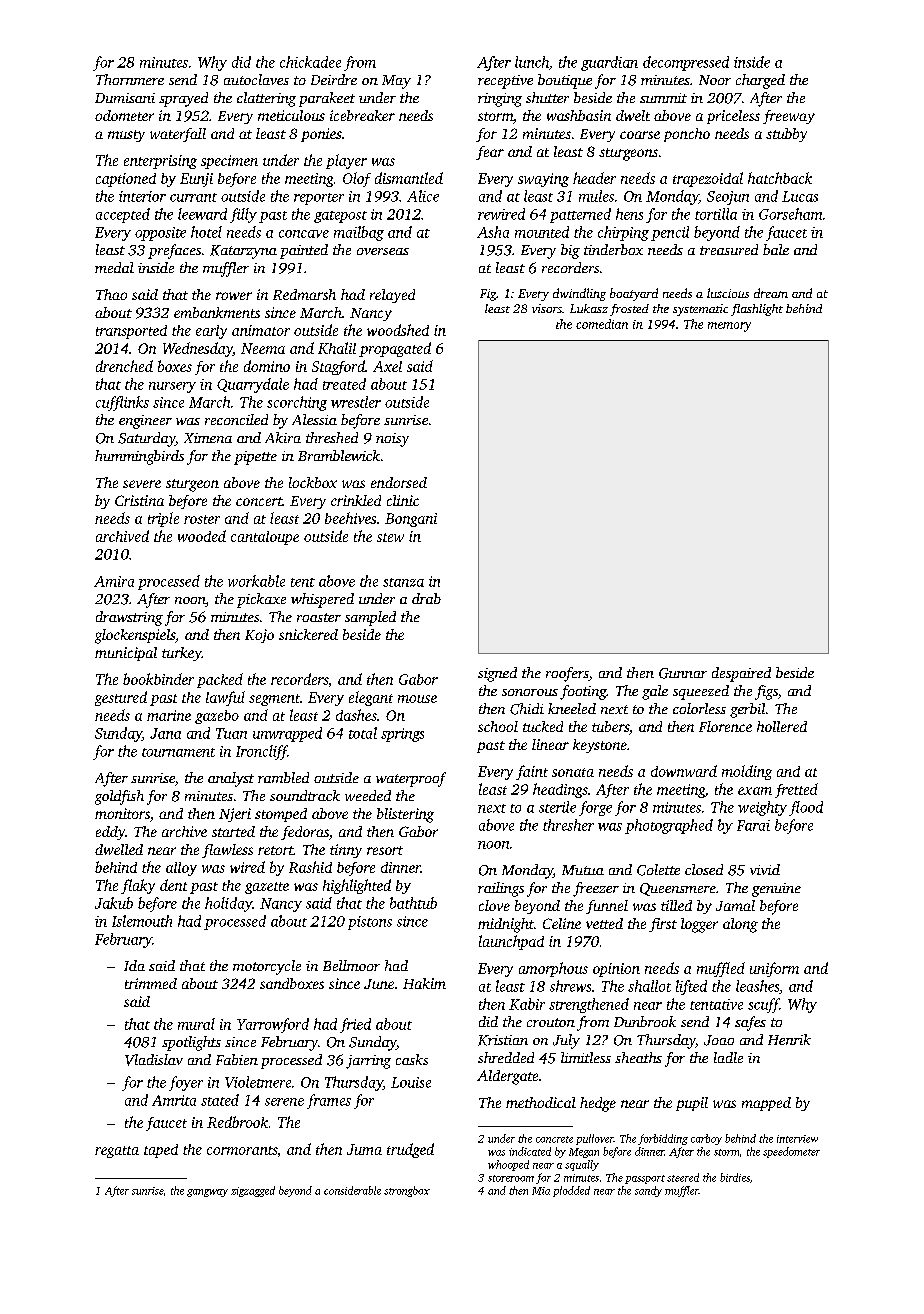  I want to click on charged, so click(760, 81).
